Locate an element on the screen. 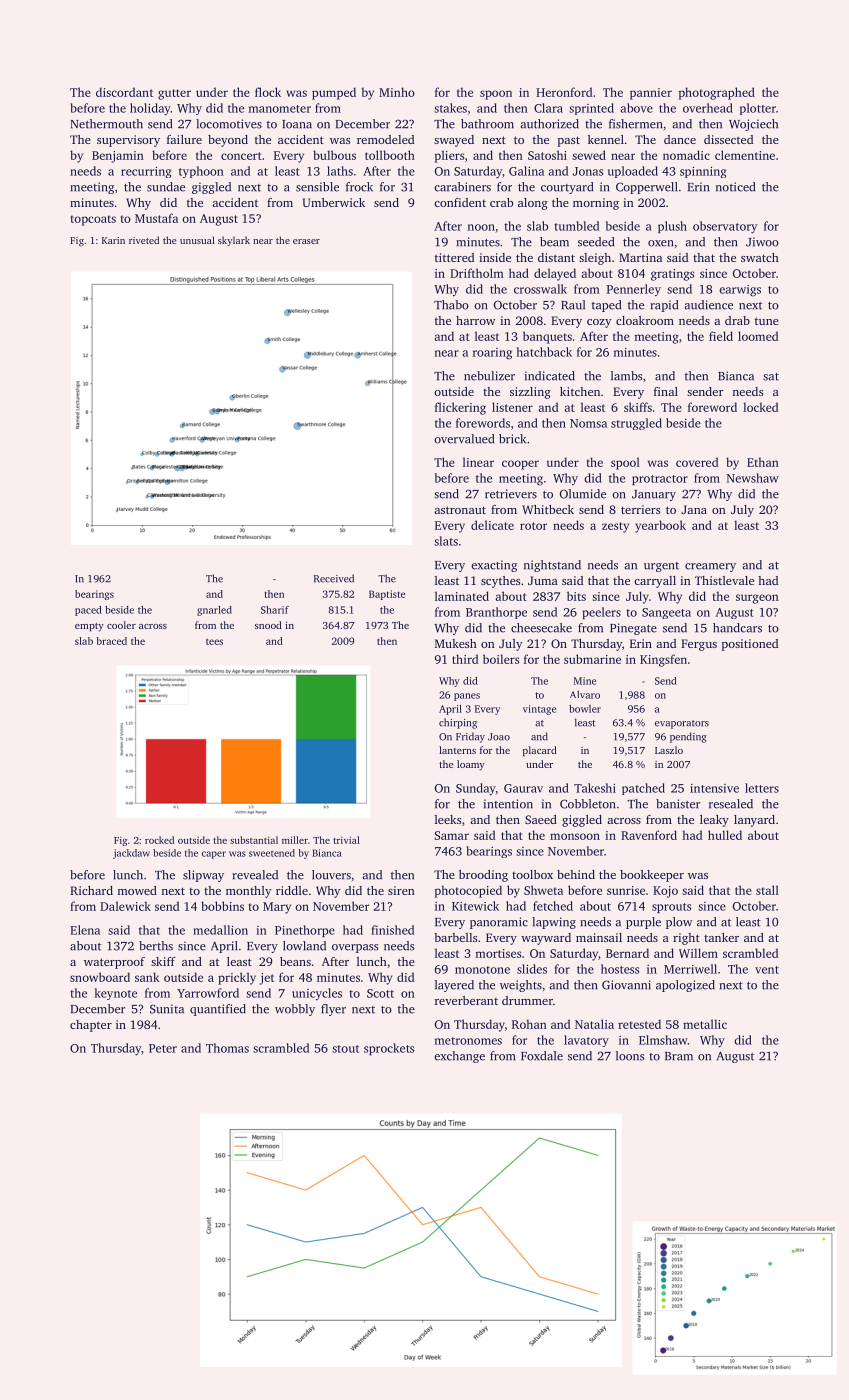  astronaut is located at coordinates (460, 510).
